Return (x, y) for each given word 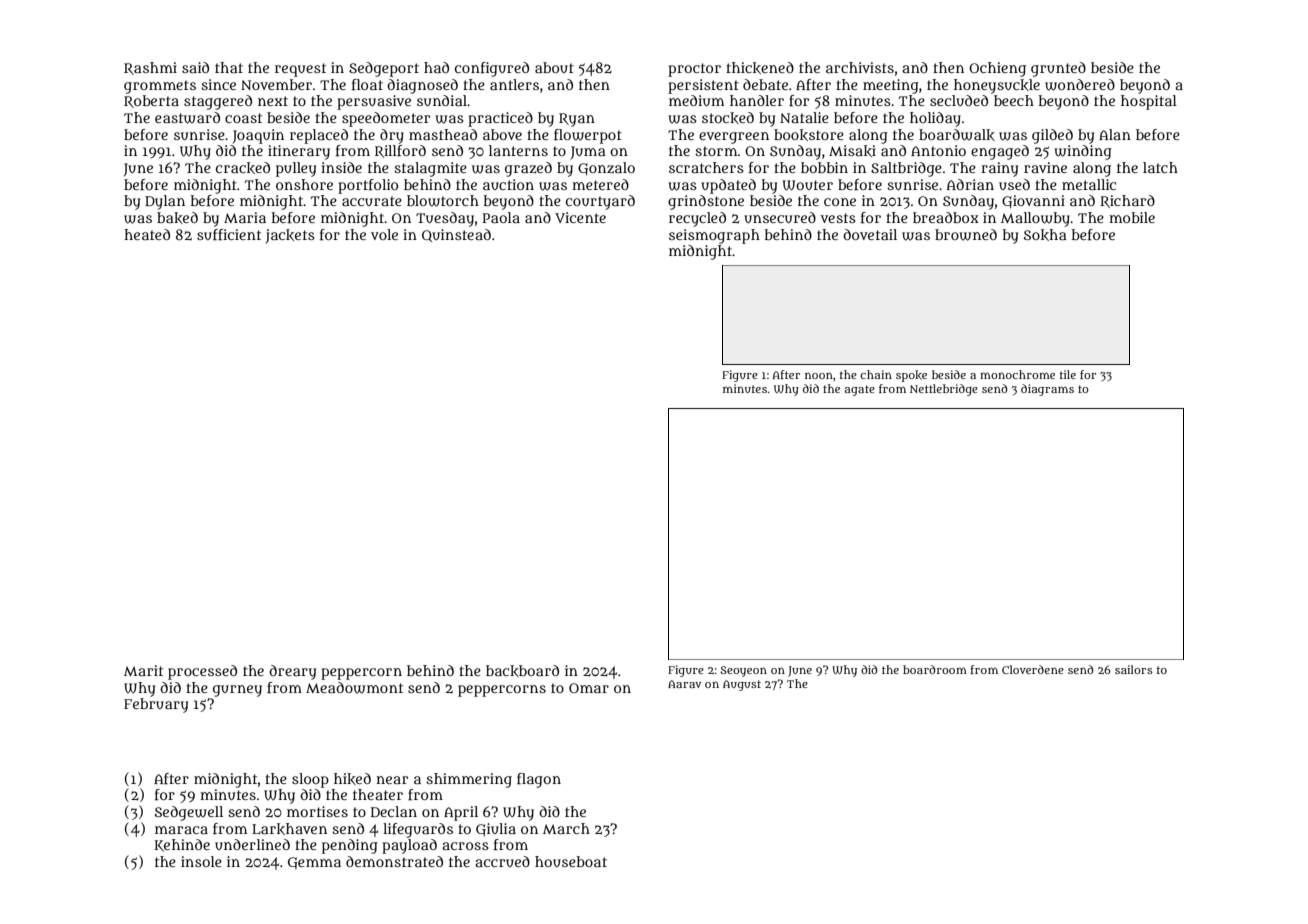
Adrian (970, 184)
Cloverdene (1033, 669)
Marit (143, 670)
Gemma (314, 863)
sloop (310, 780)
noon (819, 375)
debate (765, 84)
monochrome (1017, 374)
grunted (1058, 69)
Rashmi (150, 68)
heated (147, 234)
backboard (522, 671)
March (566, 828)
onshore (304, 184)
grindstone (706, 202)
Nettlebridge (944, 390)
